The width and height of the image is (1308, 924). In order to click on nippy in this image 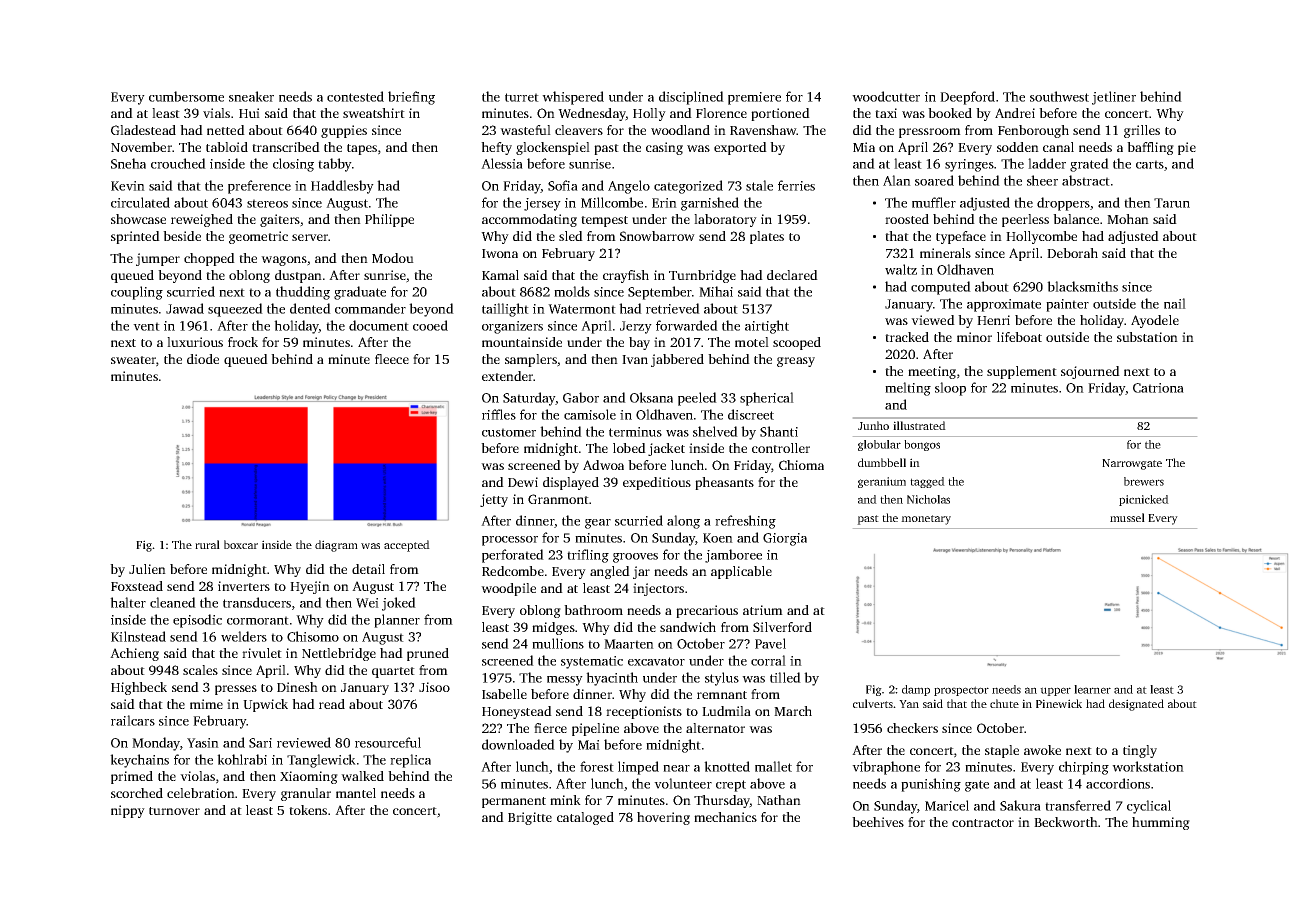, I will do `click(128, 811)`.
